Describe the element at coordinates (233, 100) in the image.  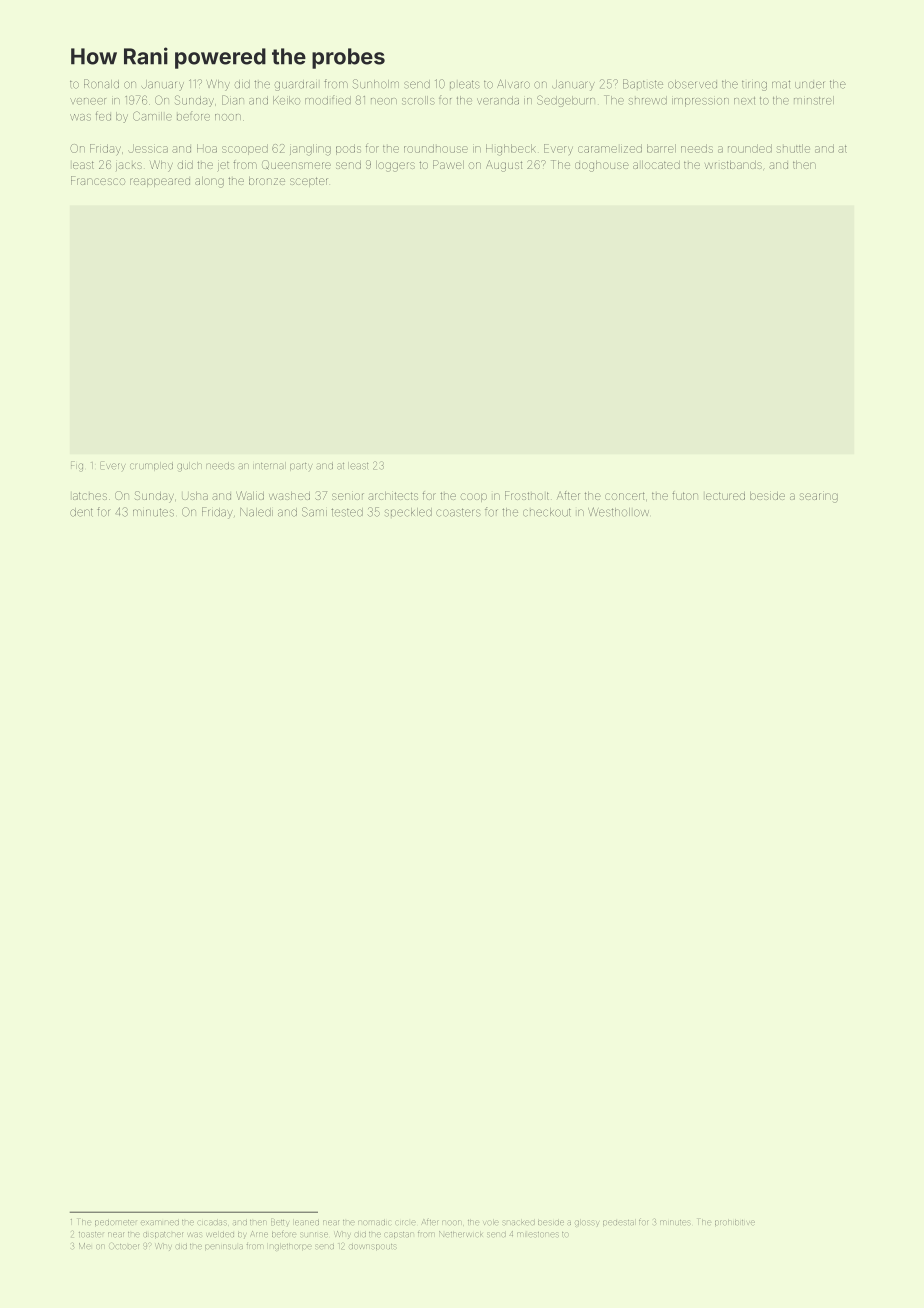
I see `Dian` at that location.
